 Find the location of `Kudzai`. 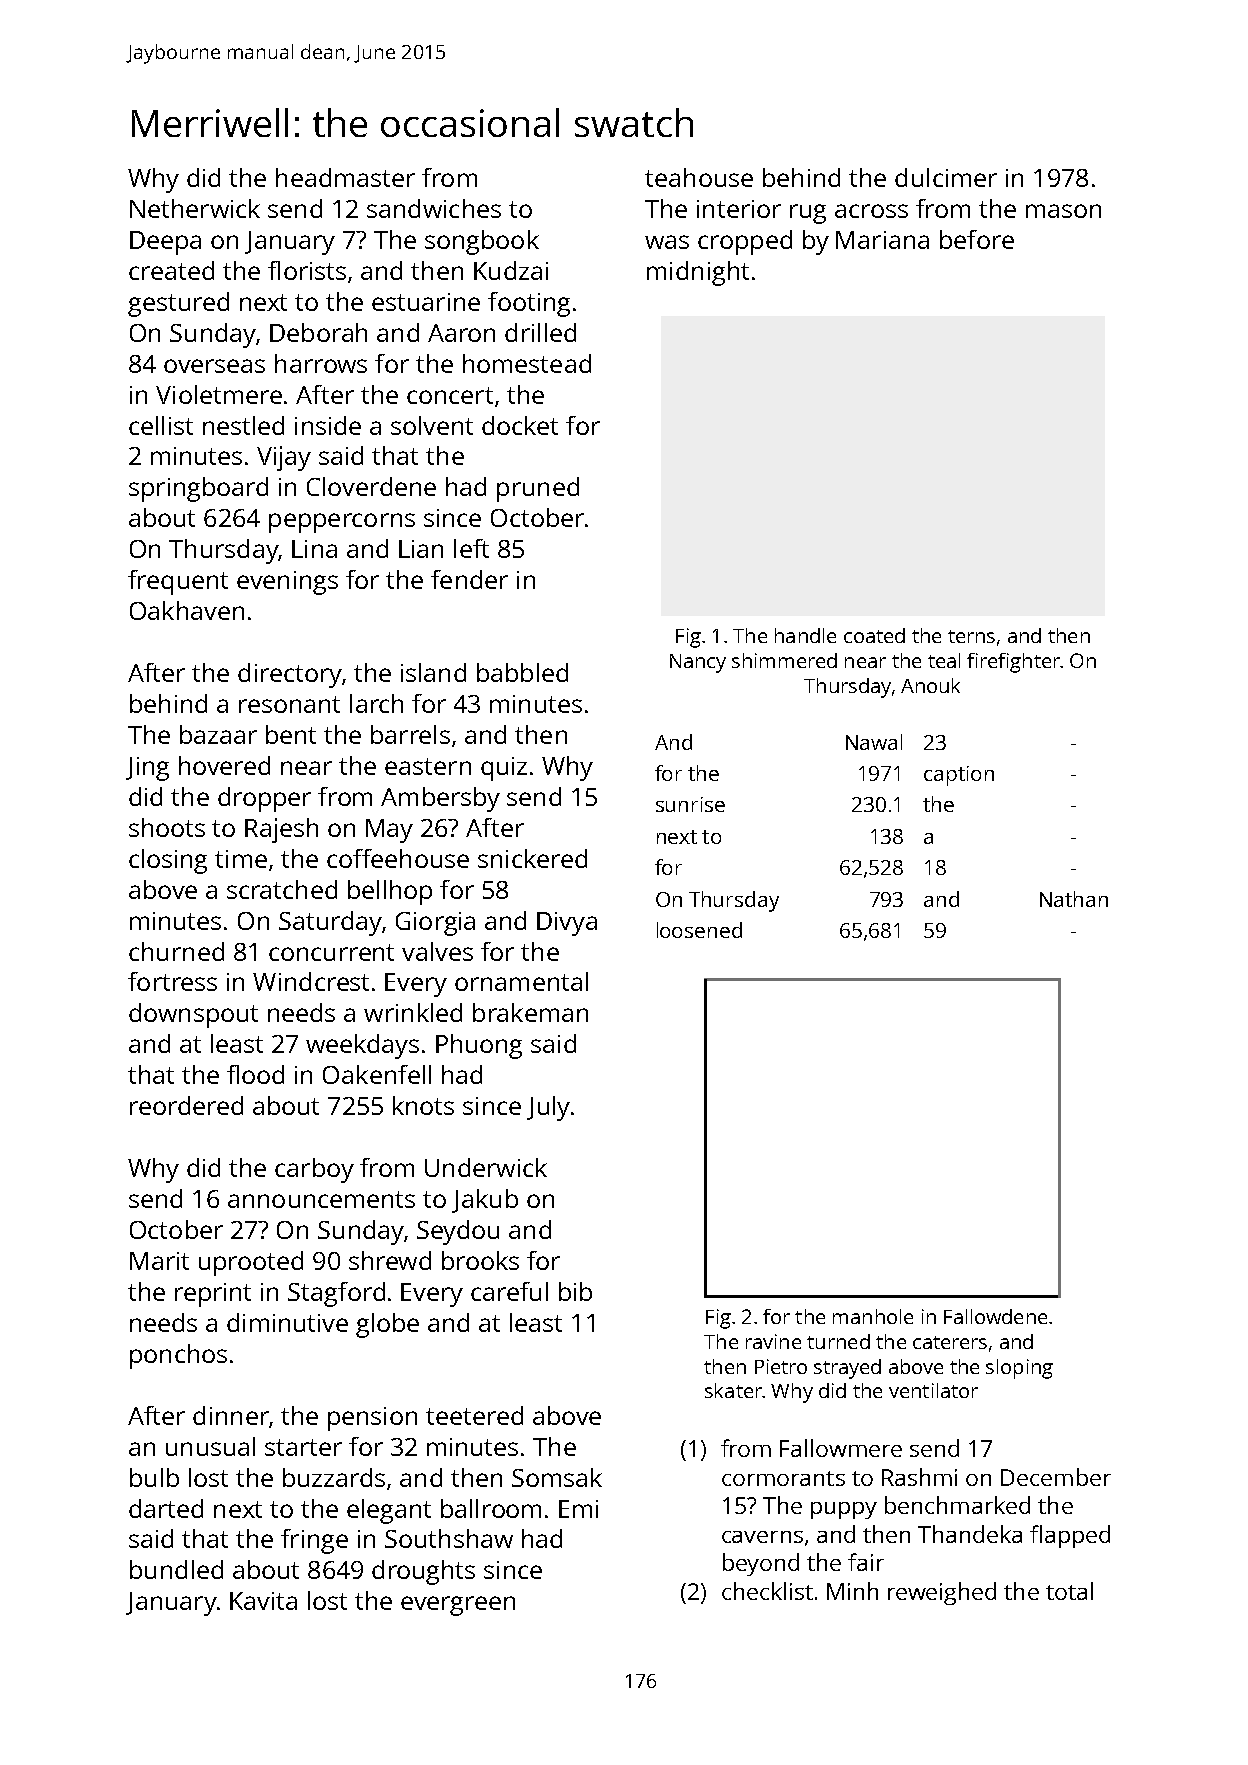

Kudzai is located at coordinates (511, 270).
